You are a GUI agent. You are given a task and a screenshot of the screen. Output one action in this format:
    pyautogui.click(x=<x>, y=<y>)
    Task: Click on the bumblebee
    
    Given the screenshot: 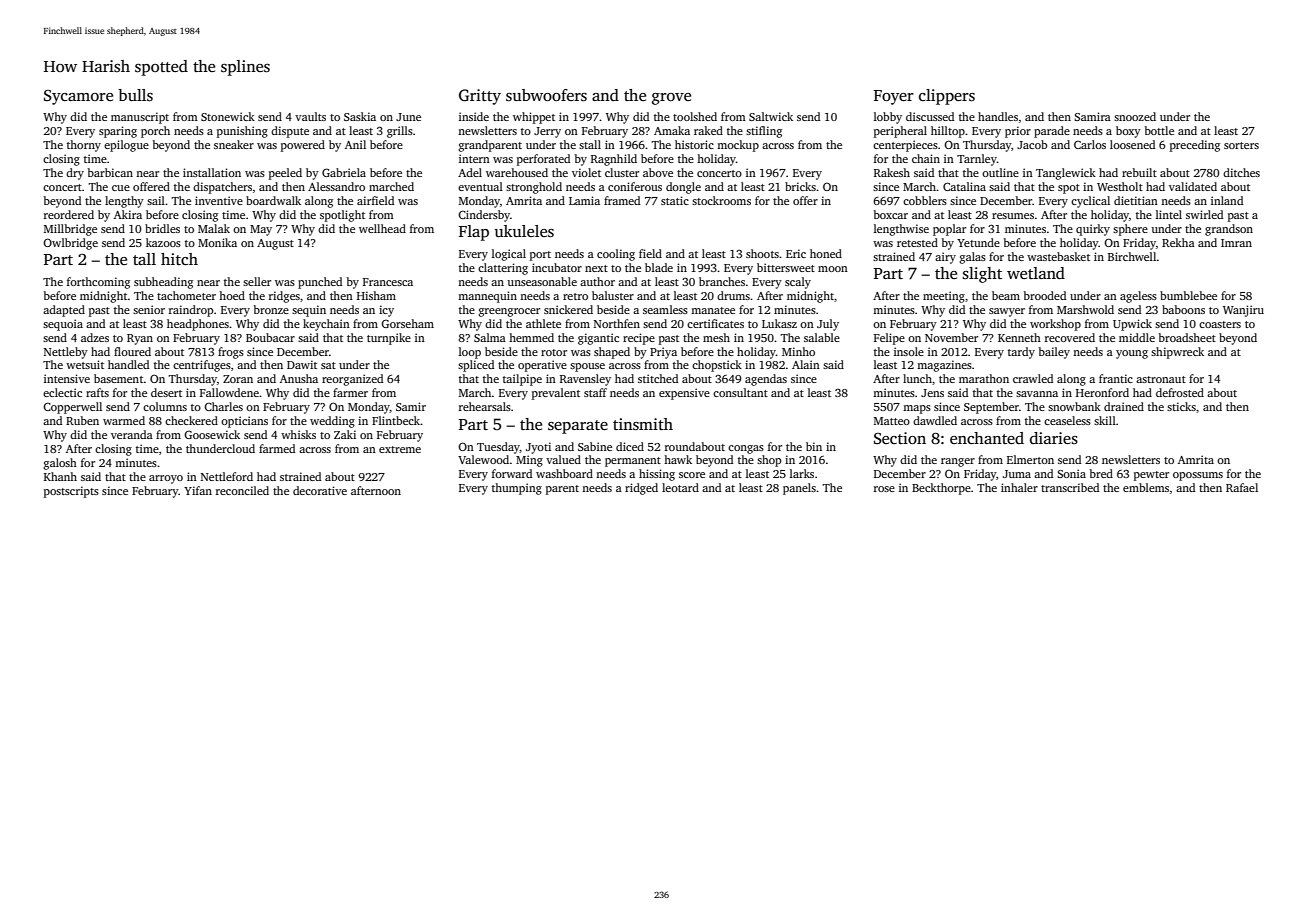 What is the action you would take?
    pyautogui.click(x=1188, y=295)
